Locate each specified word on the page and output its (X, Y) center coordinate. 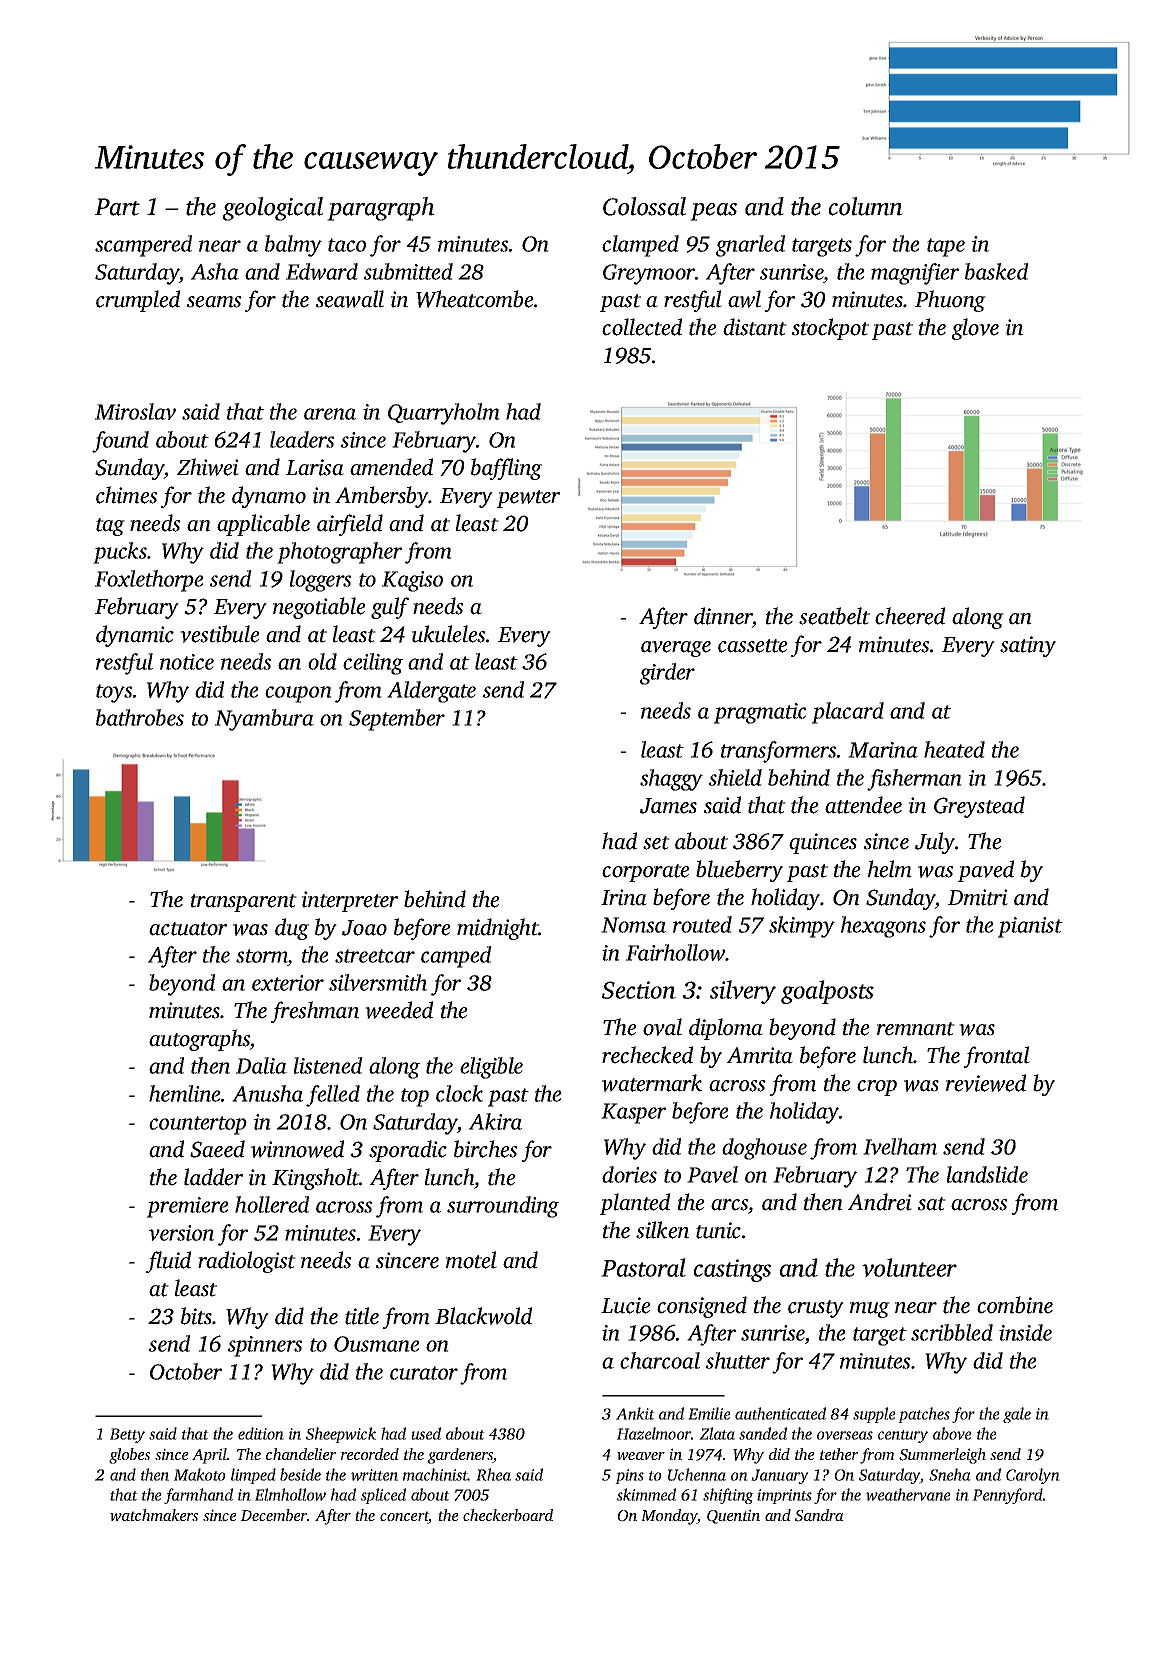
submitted (408, 271)
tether (839, 1454)
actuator (188, 929)
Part (117, 207)
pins (629, 1476)
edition (261, 1433)
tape (946, 247)
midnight (497, 929)
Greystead (979, 807)
